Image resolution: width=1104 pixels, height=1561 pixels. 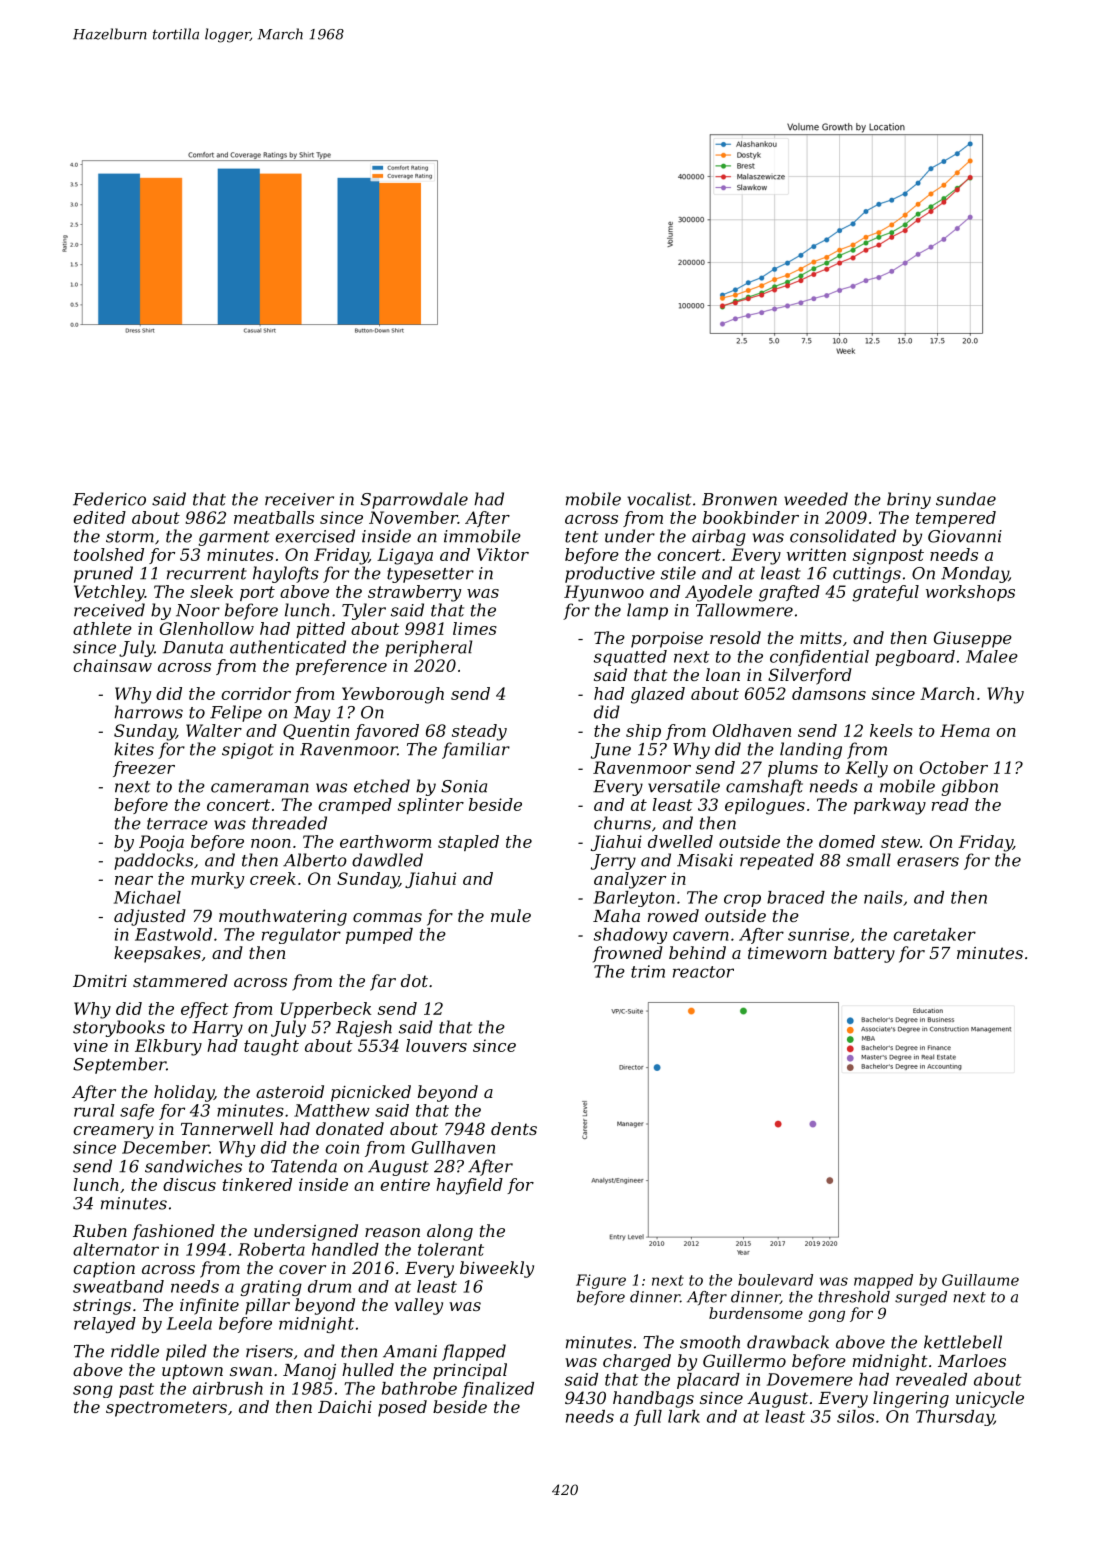 I want to click on confidential, so click(x=819, y=658).
